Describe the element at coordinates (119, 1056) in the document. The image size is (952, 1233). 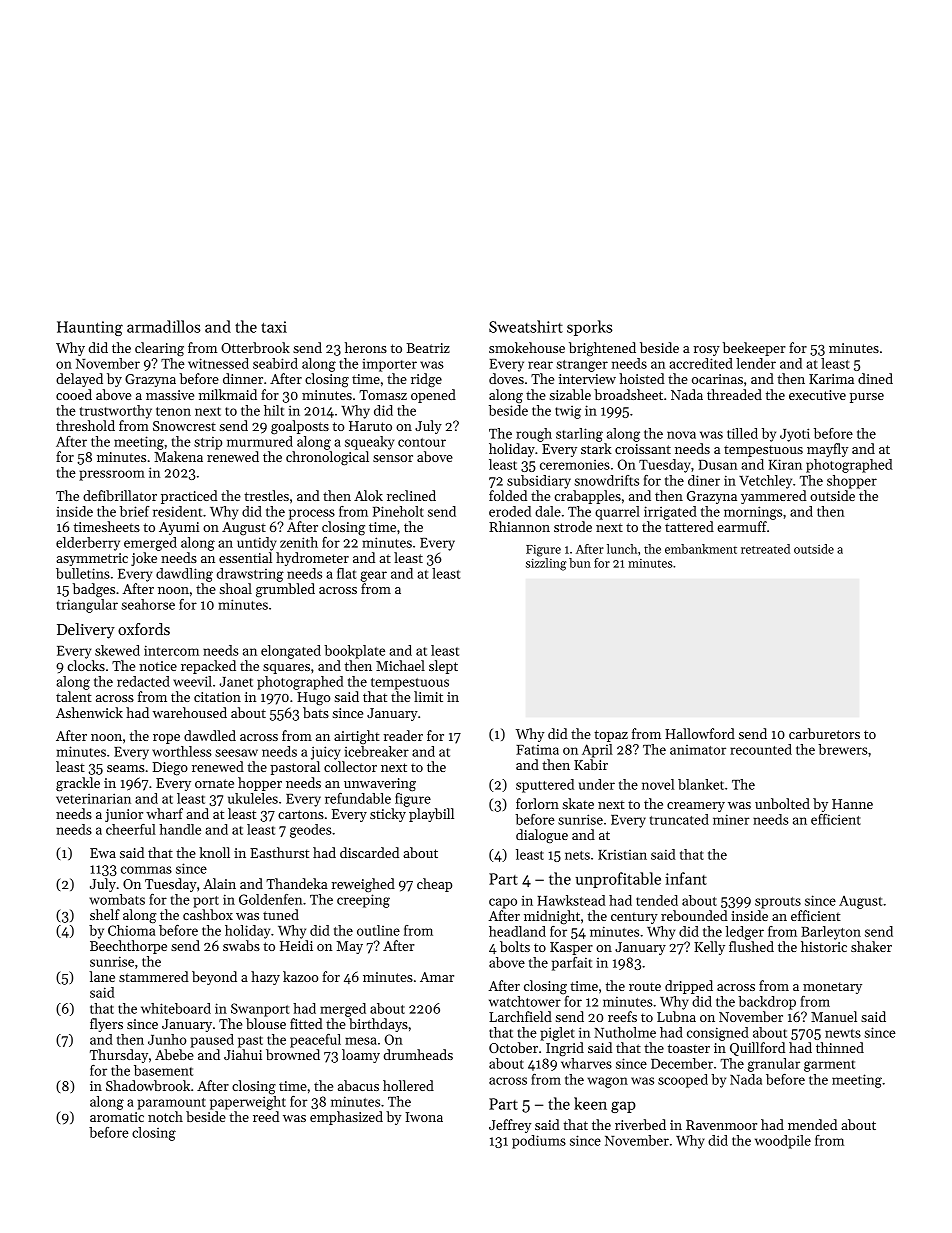
I see `Thursday` at that location.
